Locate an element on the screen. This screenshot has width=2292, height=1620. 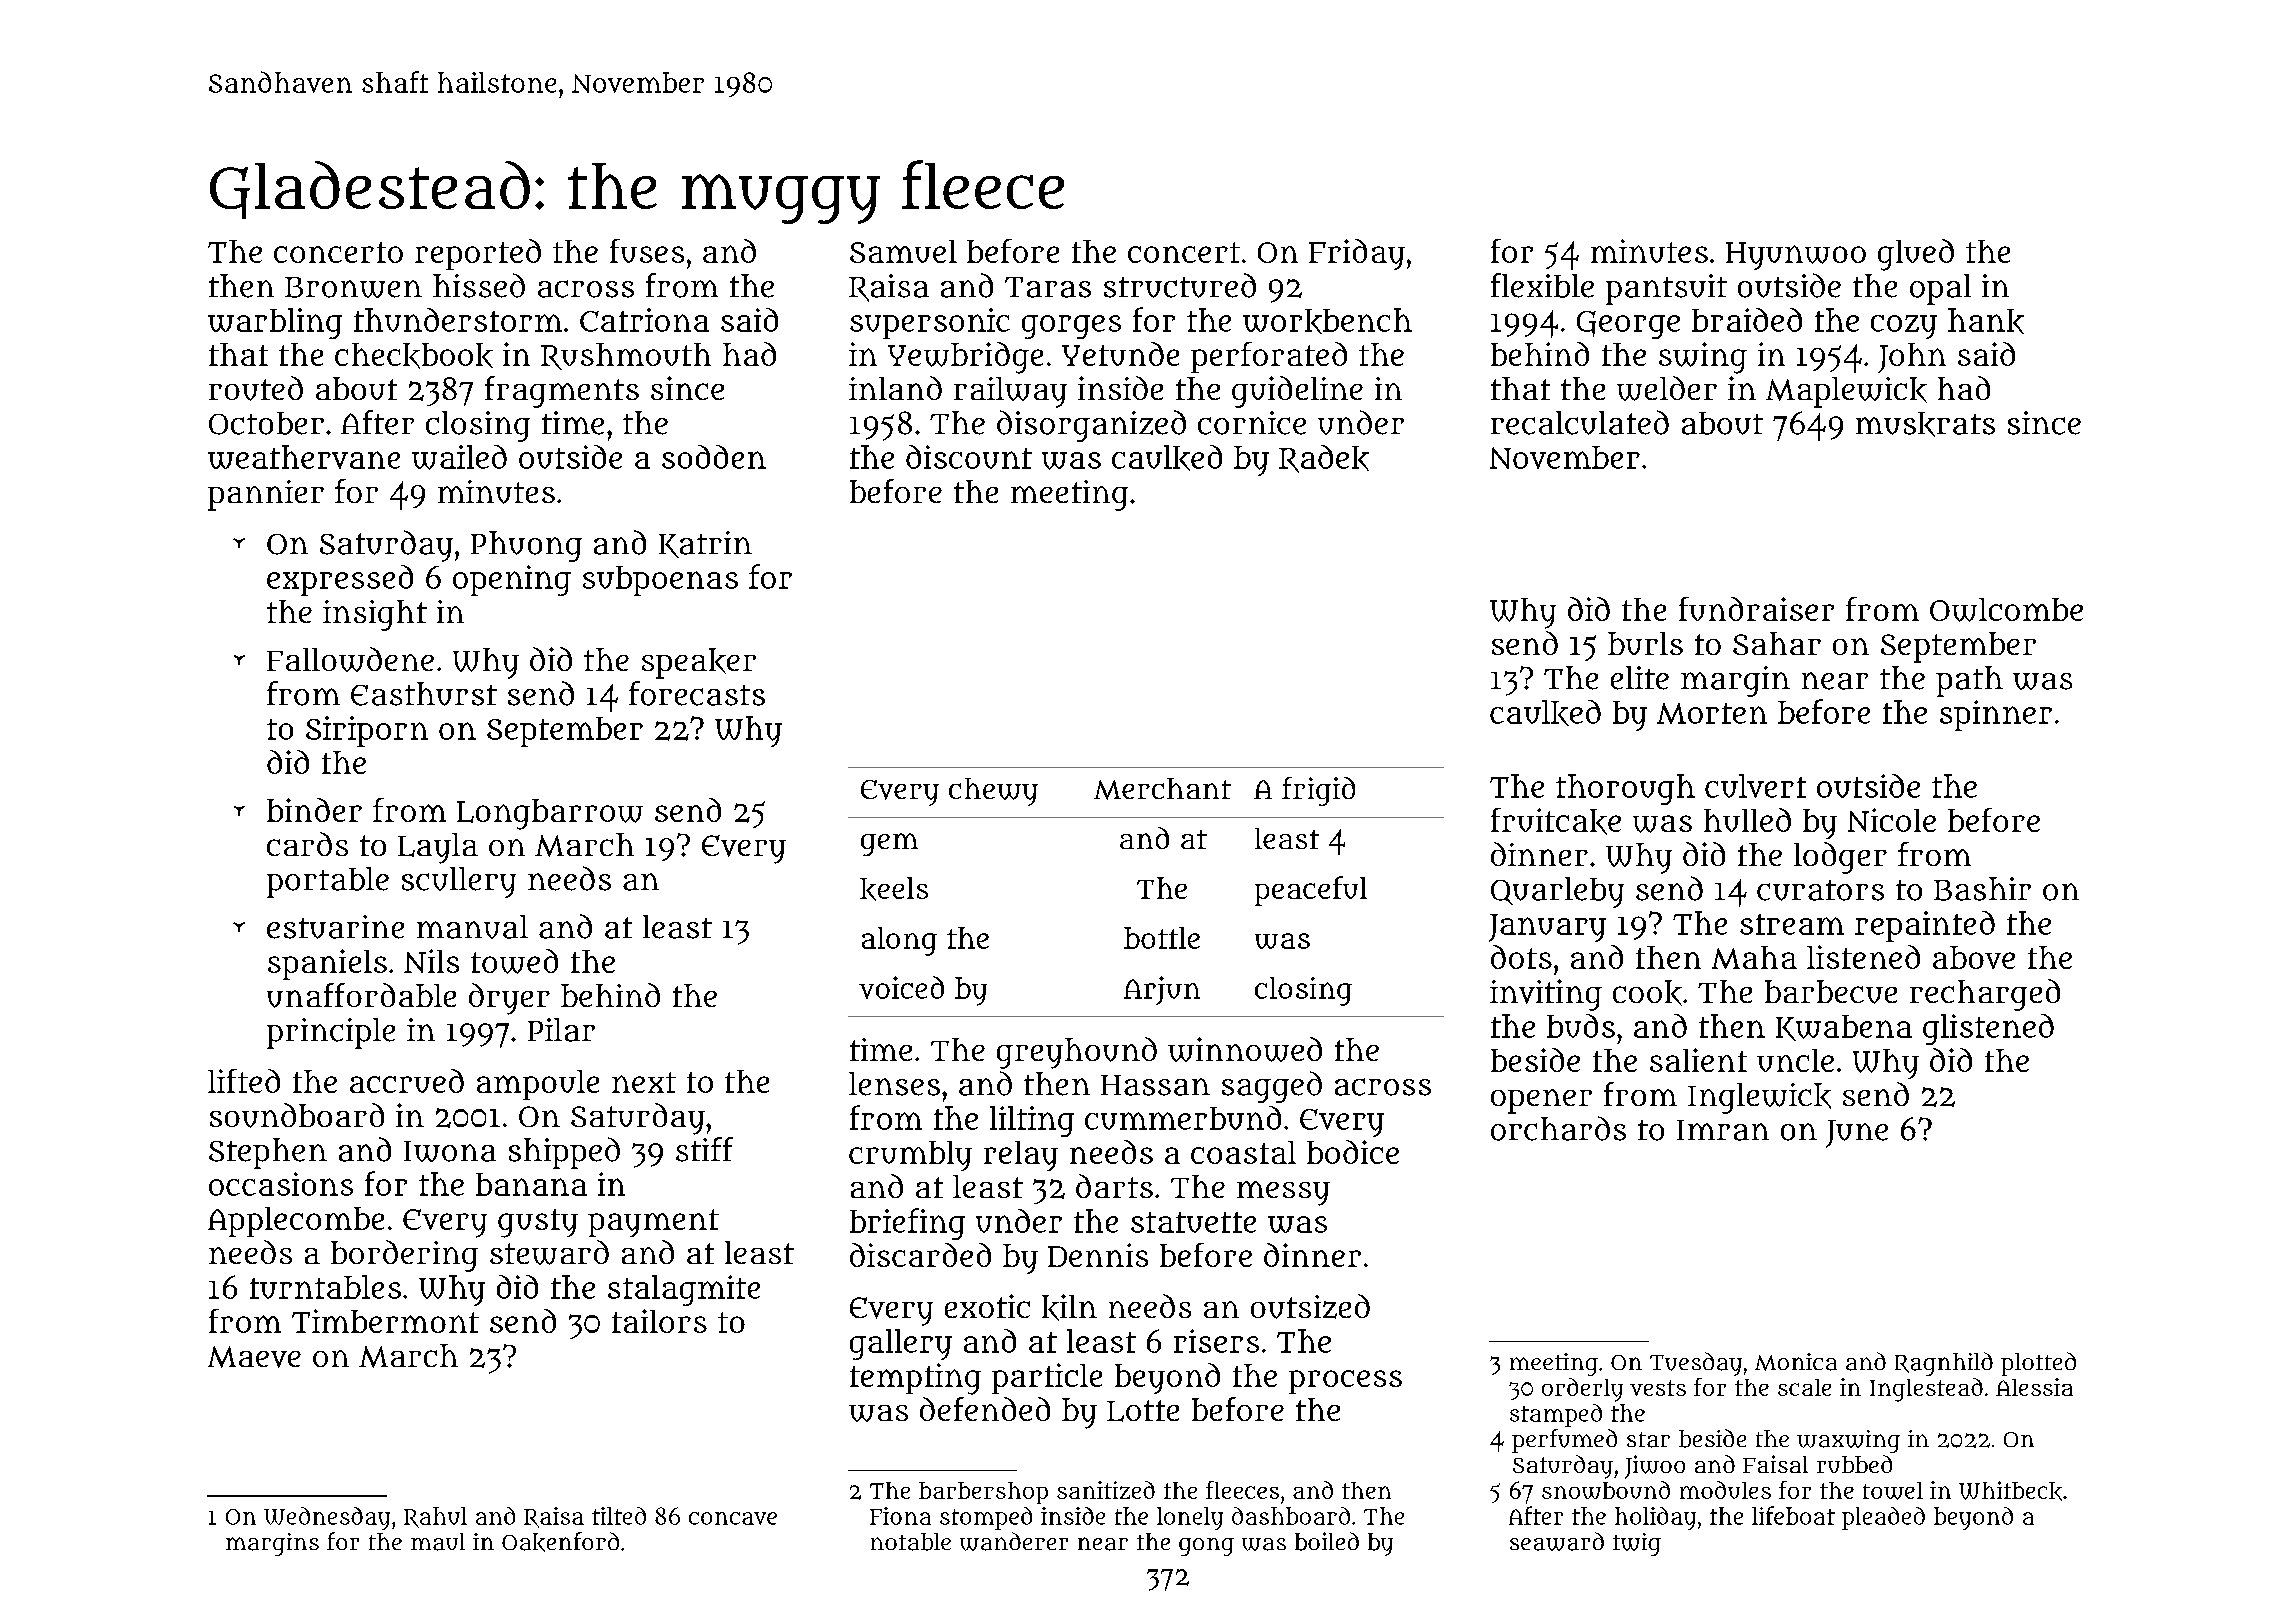
Applecombe is located at coordinates (296, 1222).
